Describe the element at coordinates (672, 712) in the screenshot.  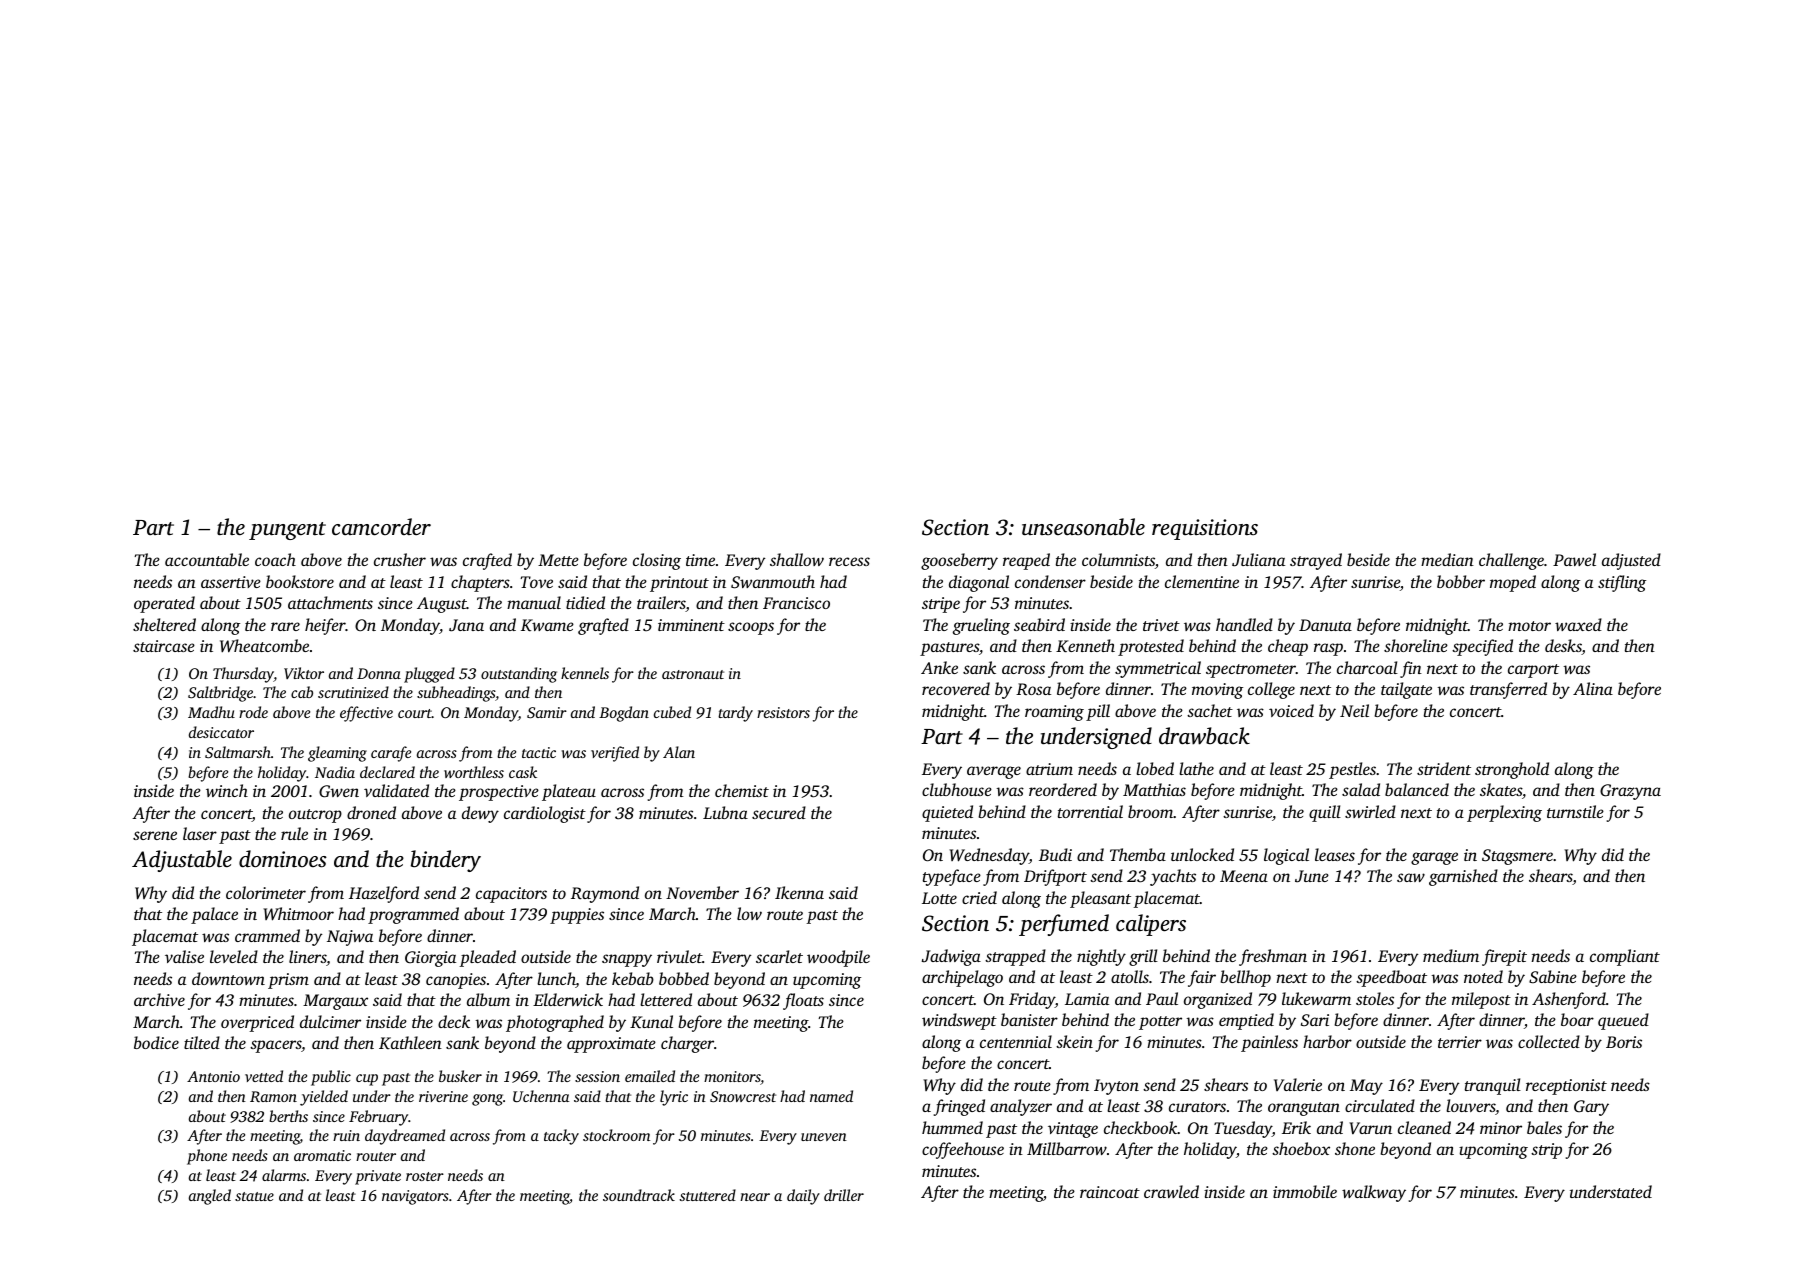
I see `cubed` at that location.
